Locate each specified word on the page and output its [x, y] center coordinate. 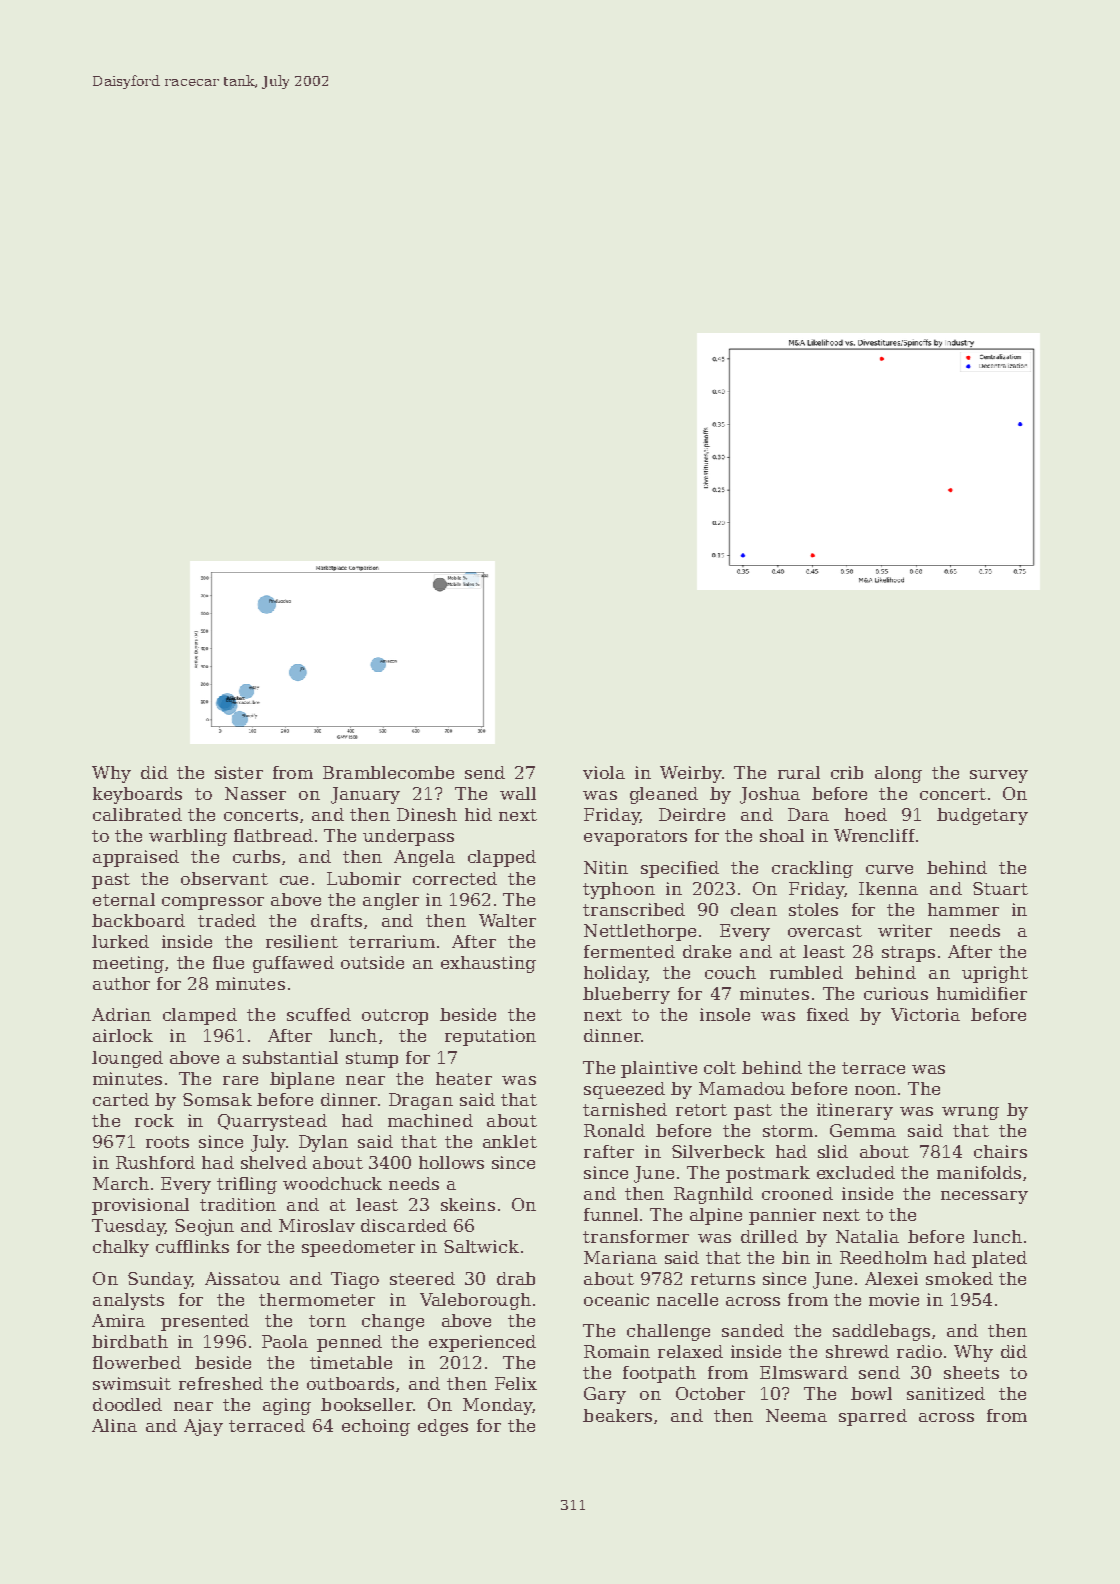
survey [999, 776]
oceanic [616, 1299]
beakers [617, 1415]
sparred [873, 1417]
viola [604, 772]
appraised [136, 858]
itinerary [855, 1111]
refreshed [221, 1383]
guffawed [293, 964]
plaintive [659, 1069]
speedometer [358, 1248]
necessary [984, 1197]
